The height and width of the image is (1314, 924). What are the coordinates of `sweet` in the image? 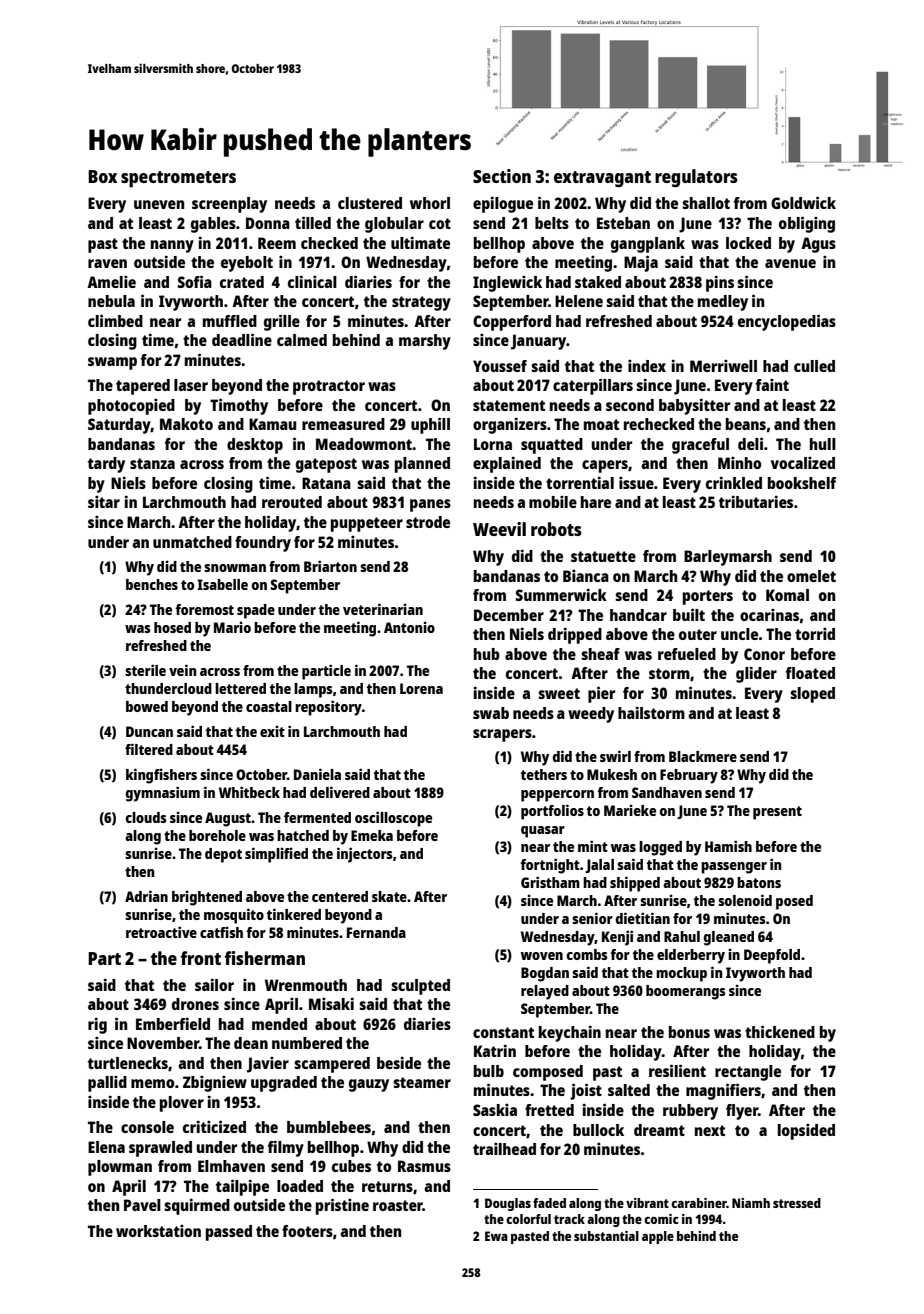 It's located at (559, 693).
